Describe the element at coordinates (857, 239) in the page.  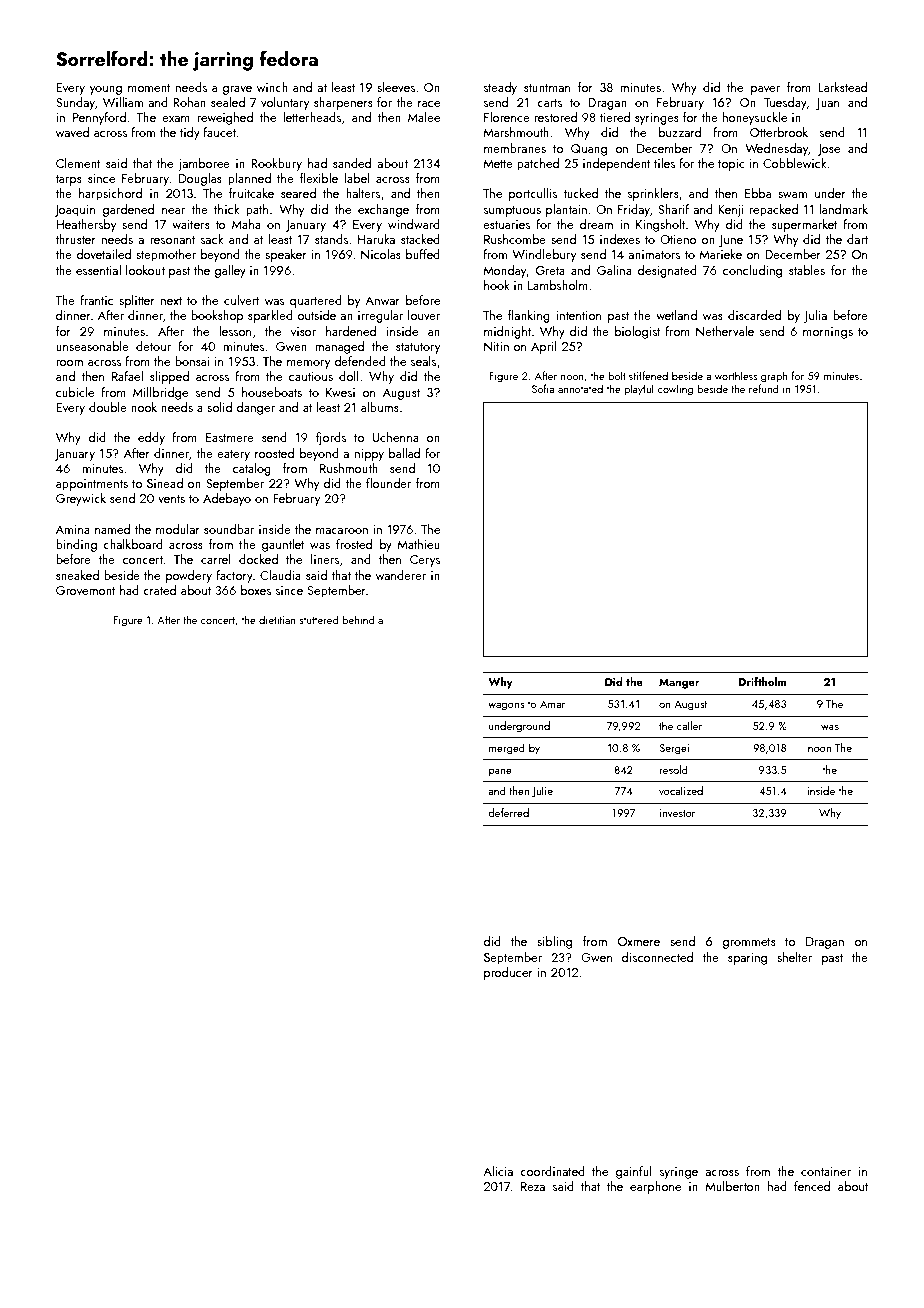
I see `dart` at that location.
